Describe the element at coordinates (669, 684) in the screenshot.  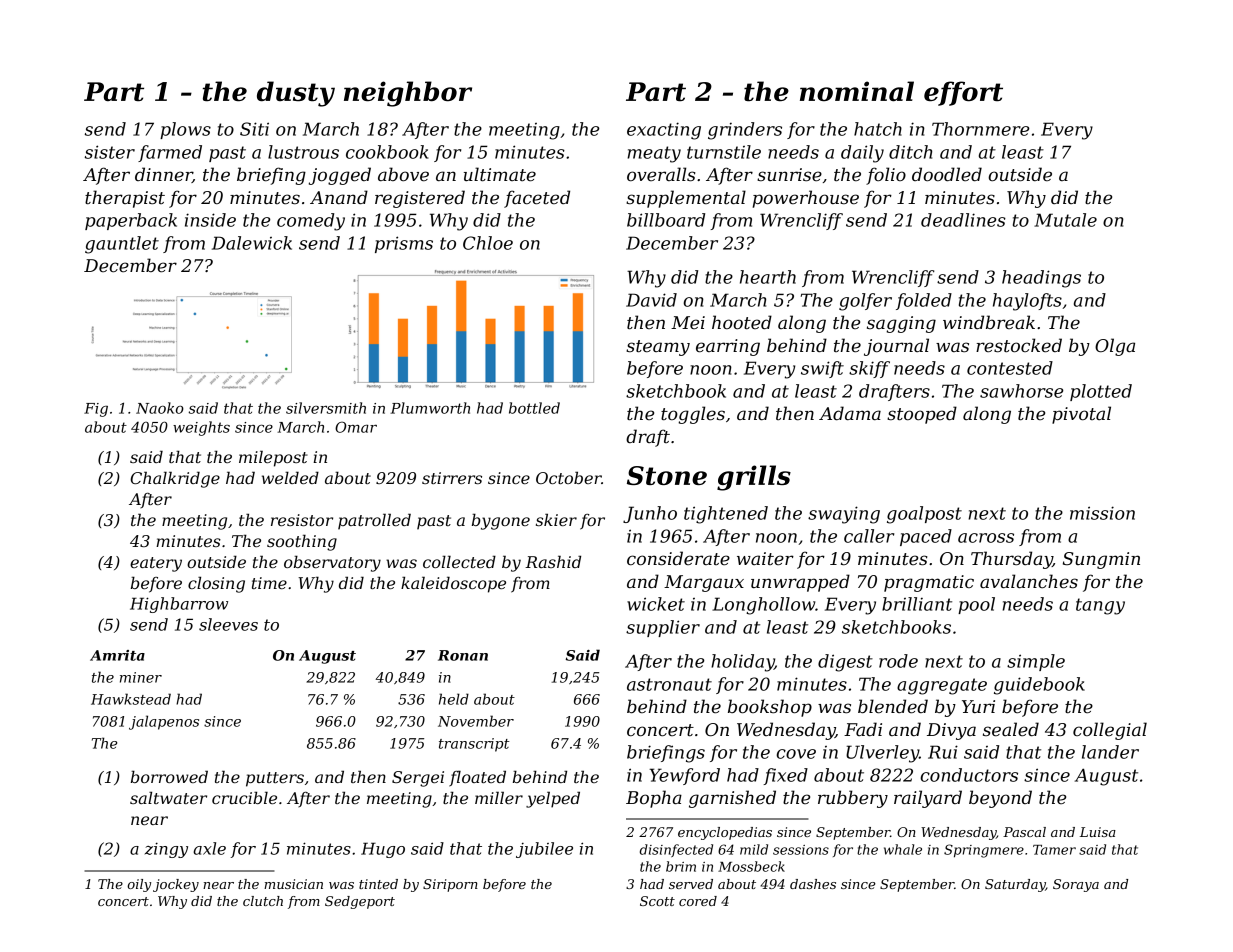
I see `astronaut` at that location.
